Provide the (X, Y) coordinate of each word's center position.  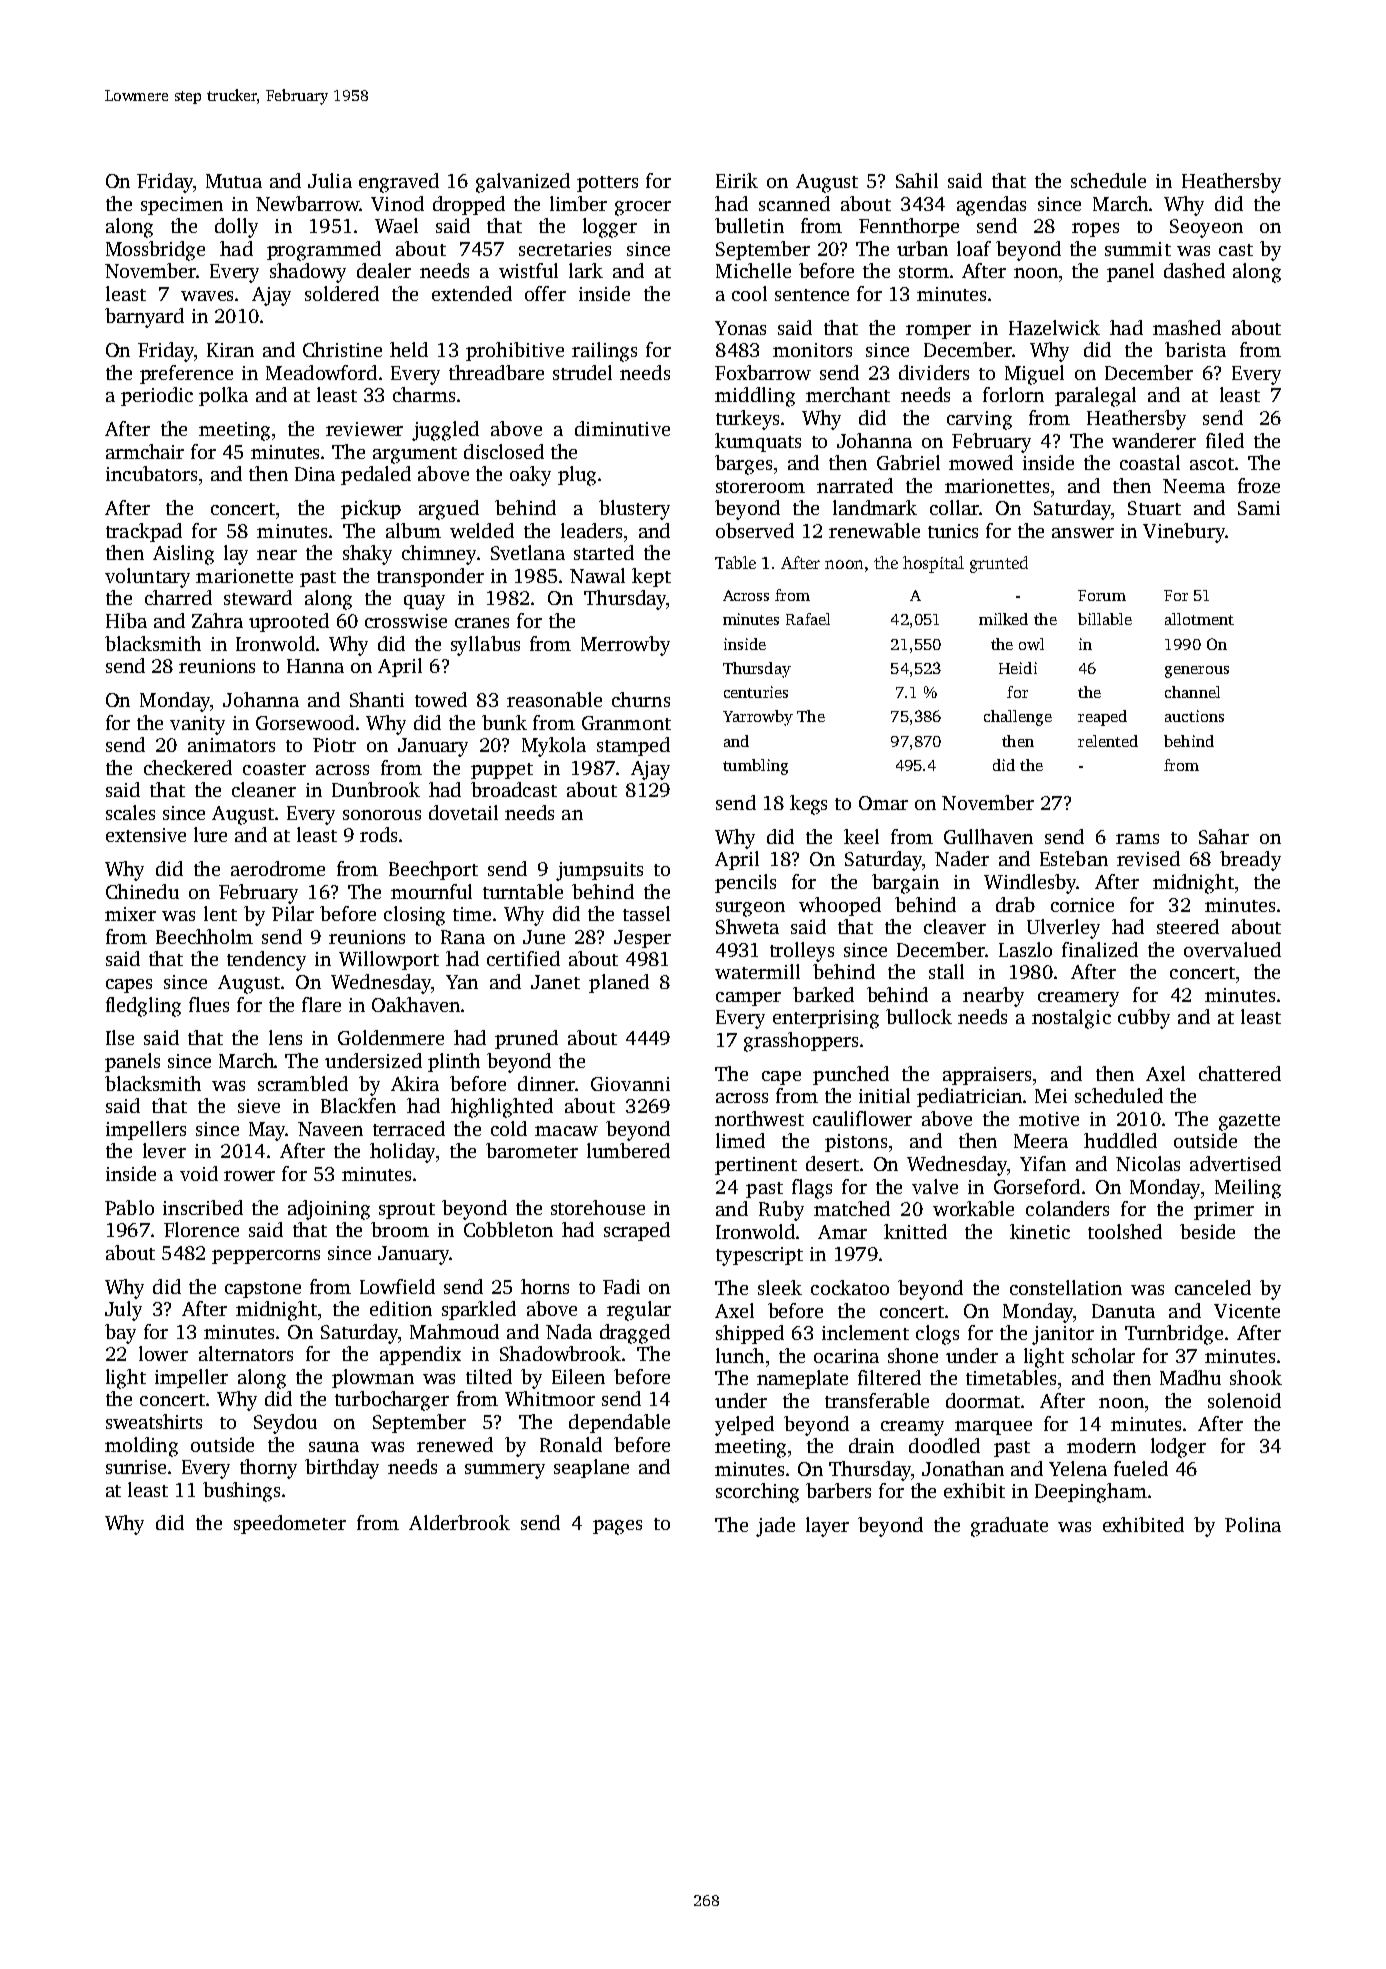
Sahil (917, 180)
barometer (532, 1150)
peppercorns (266, 1257)
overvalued (1232, 949)
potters (607, 184)
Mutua (234, 181)
